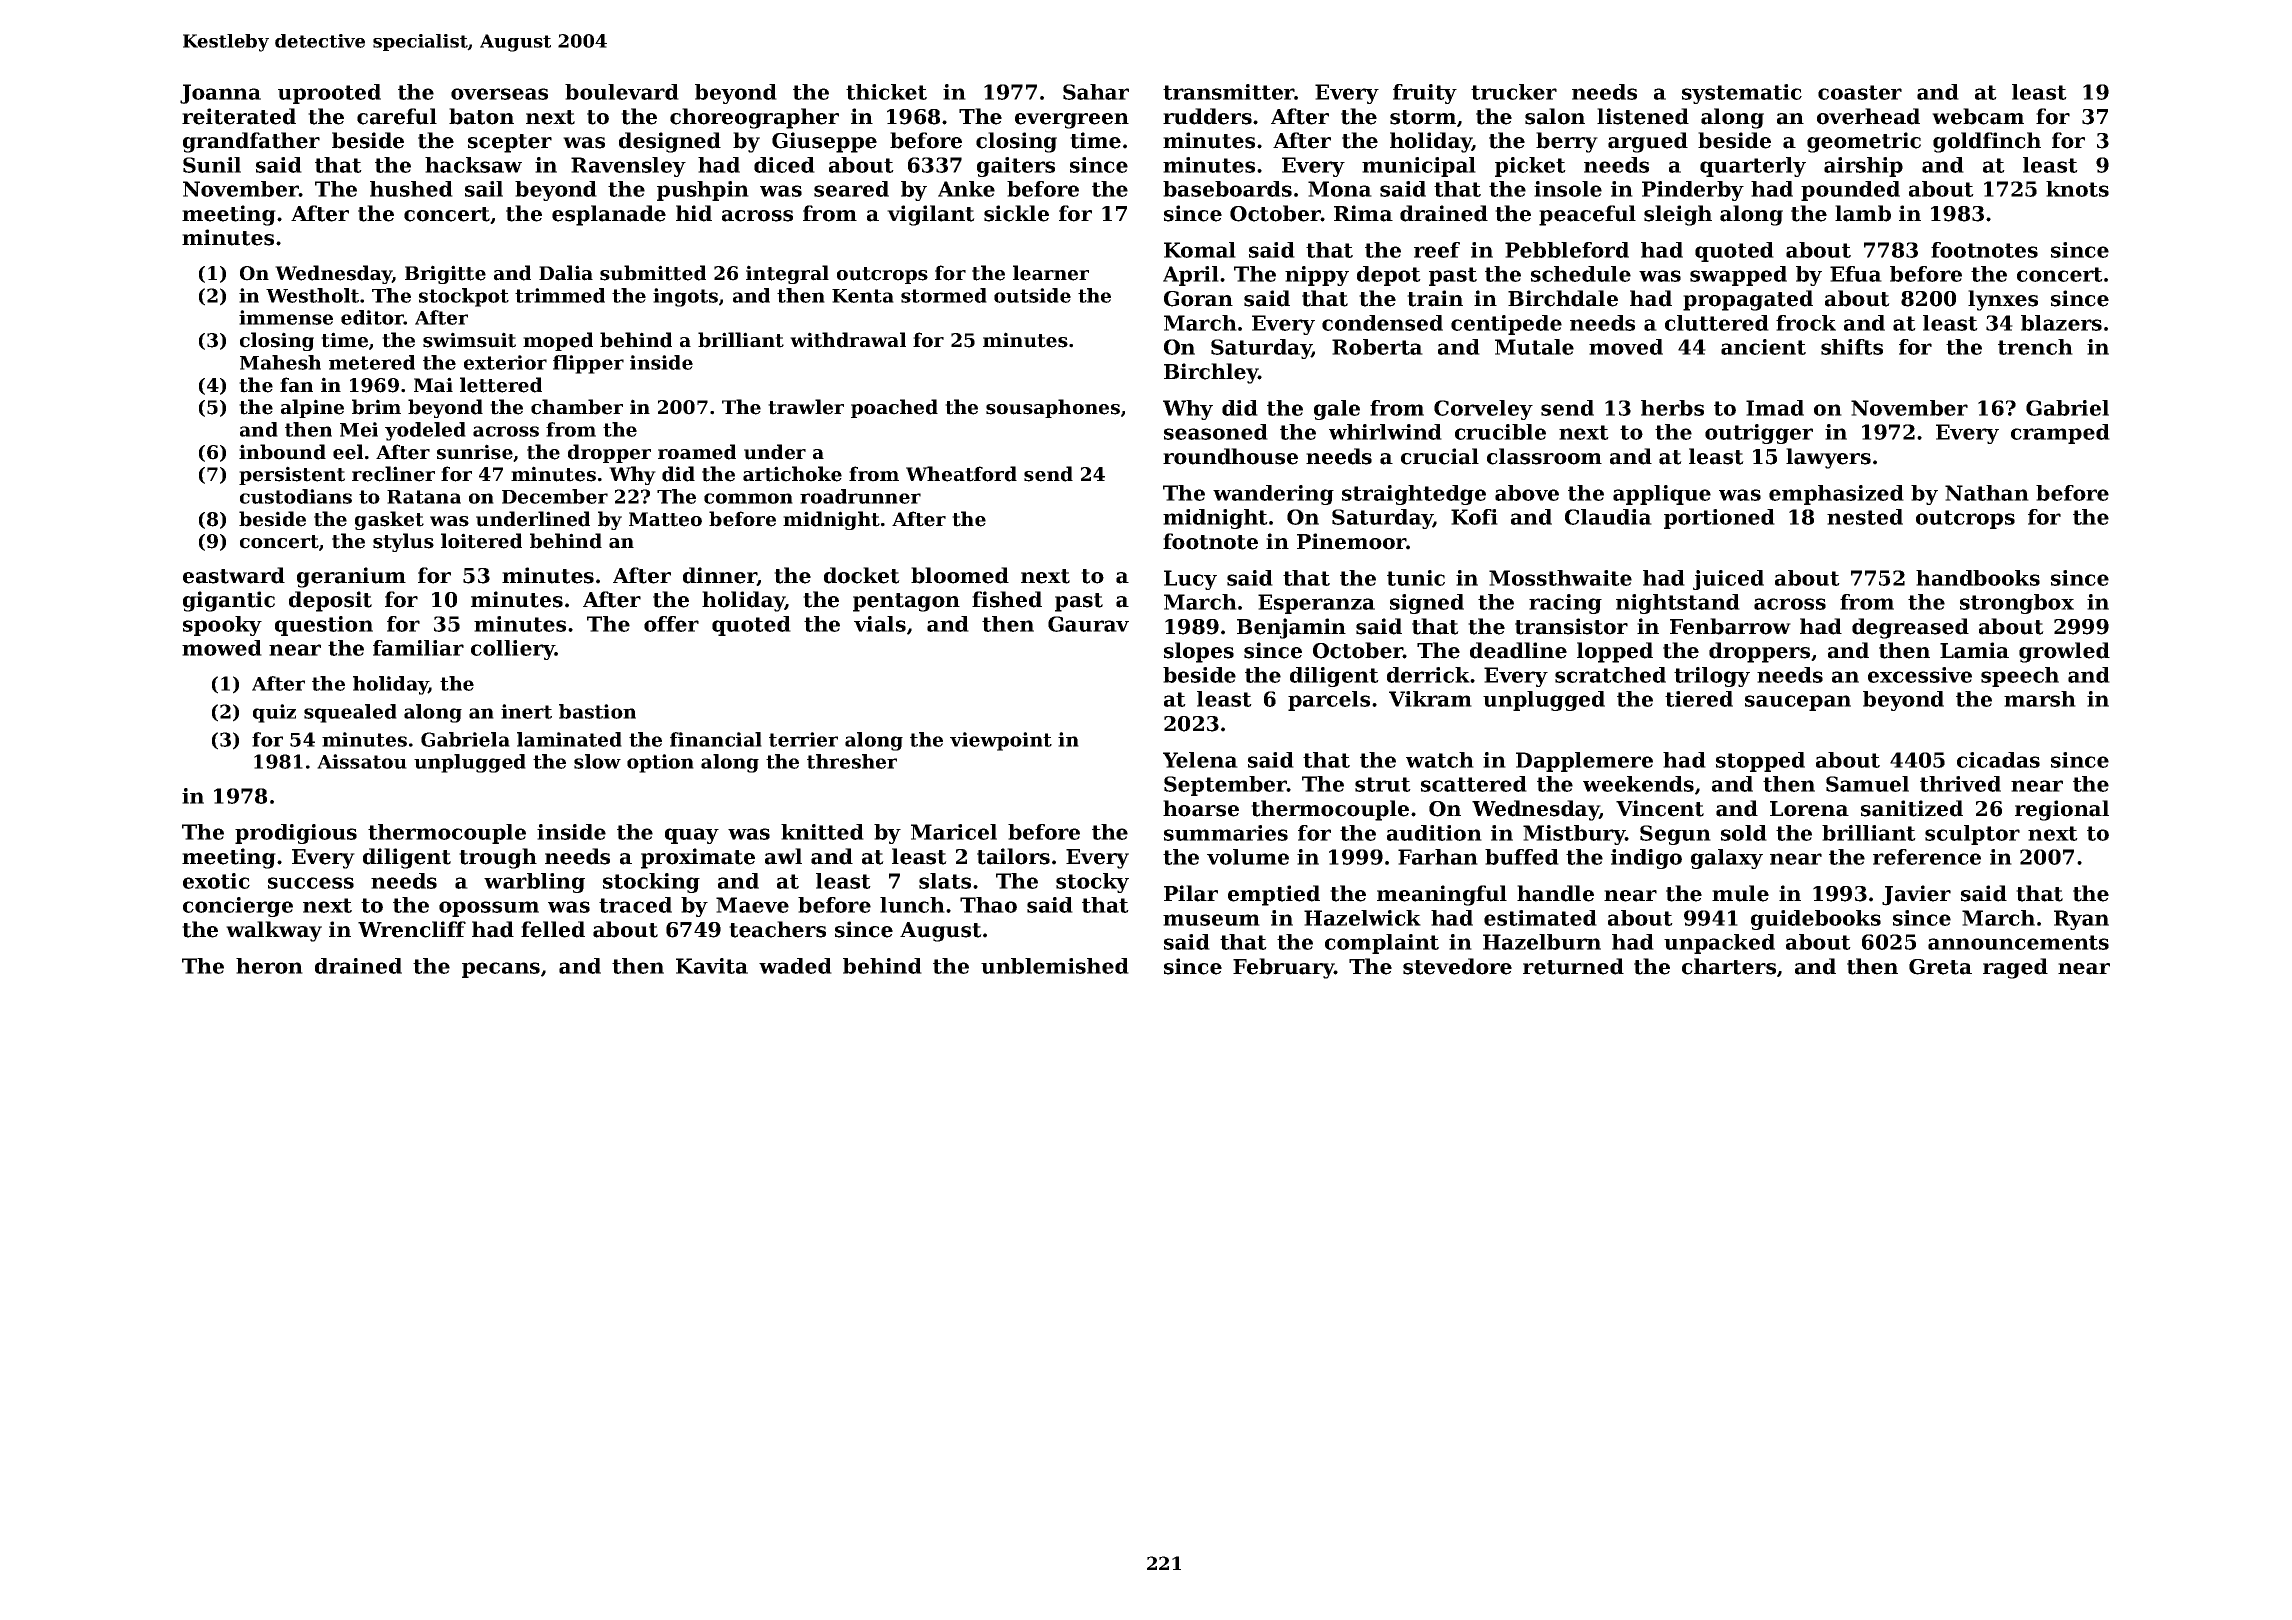  What do you see at coordinates (329, 94) in the screenshot?
I see `uprooted` at bounding box center [329, 94].
